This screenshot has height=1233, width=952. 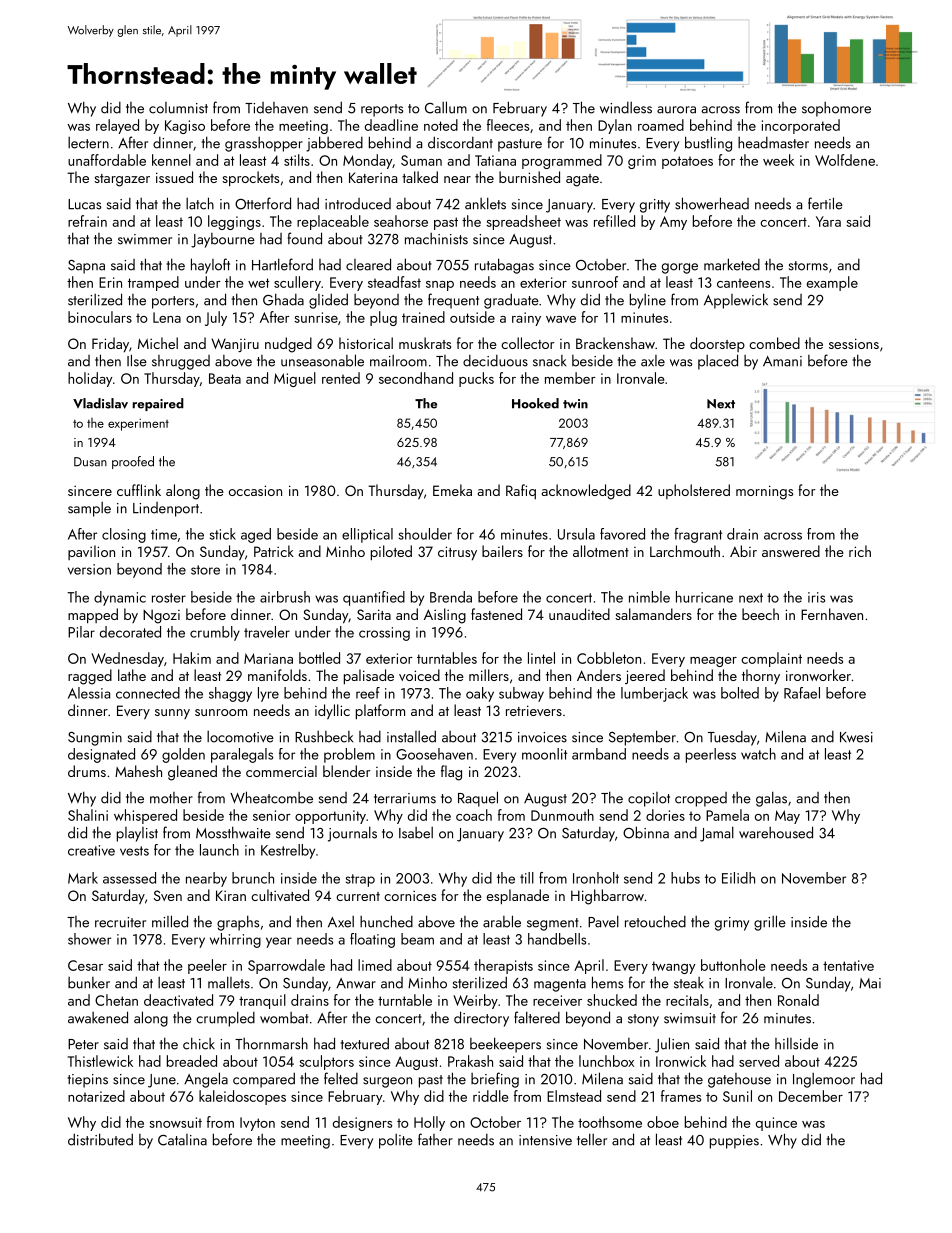 What do you see at coordinates (178, 108) in the screenshot?
I see `columnist` at bounding box center [178, 108].
